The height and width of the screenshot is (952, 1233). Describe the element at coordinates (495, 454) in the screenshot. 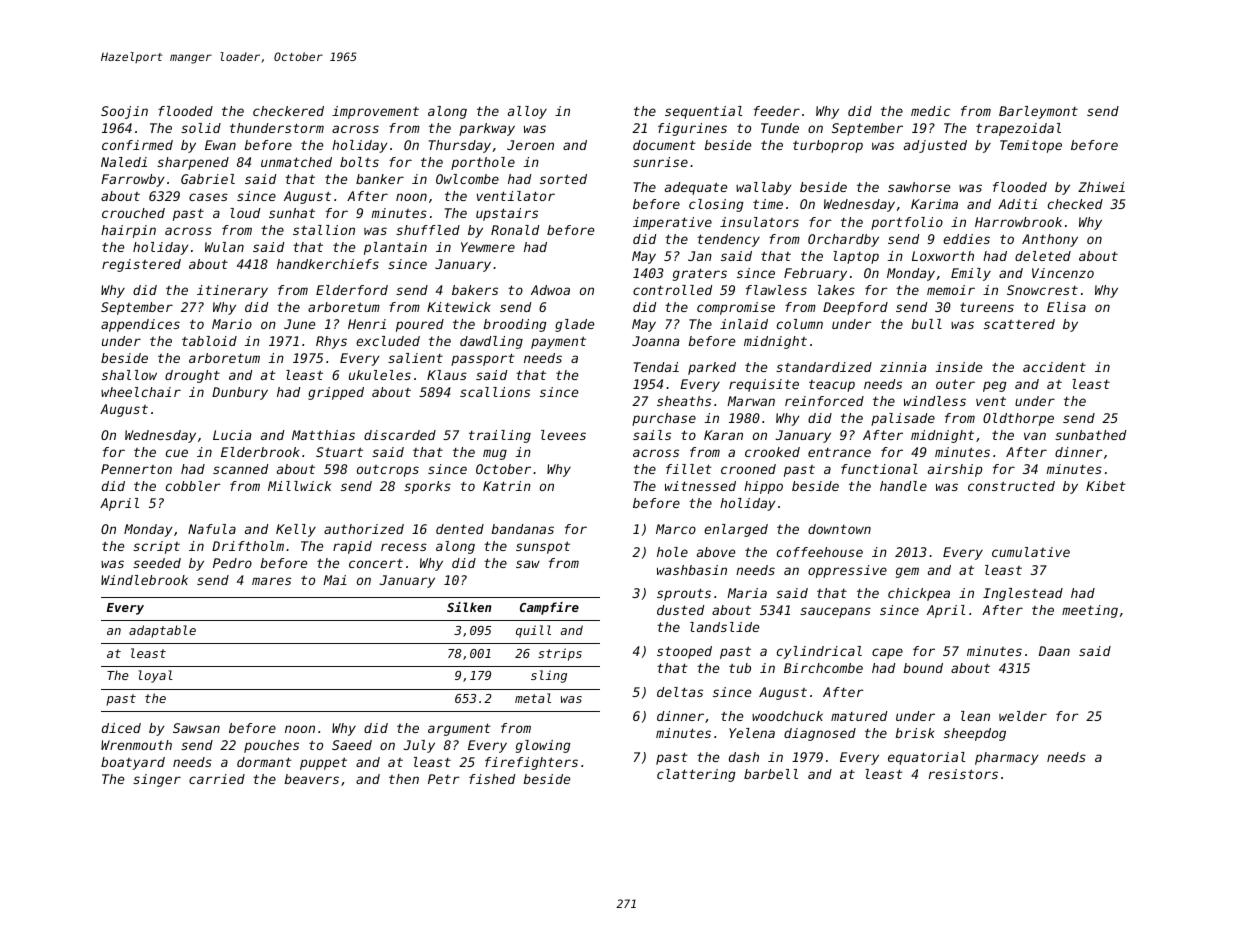

I see `mug` at that location.
